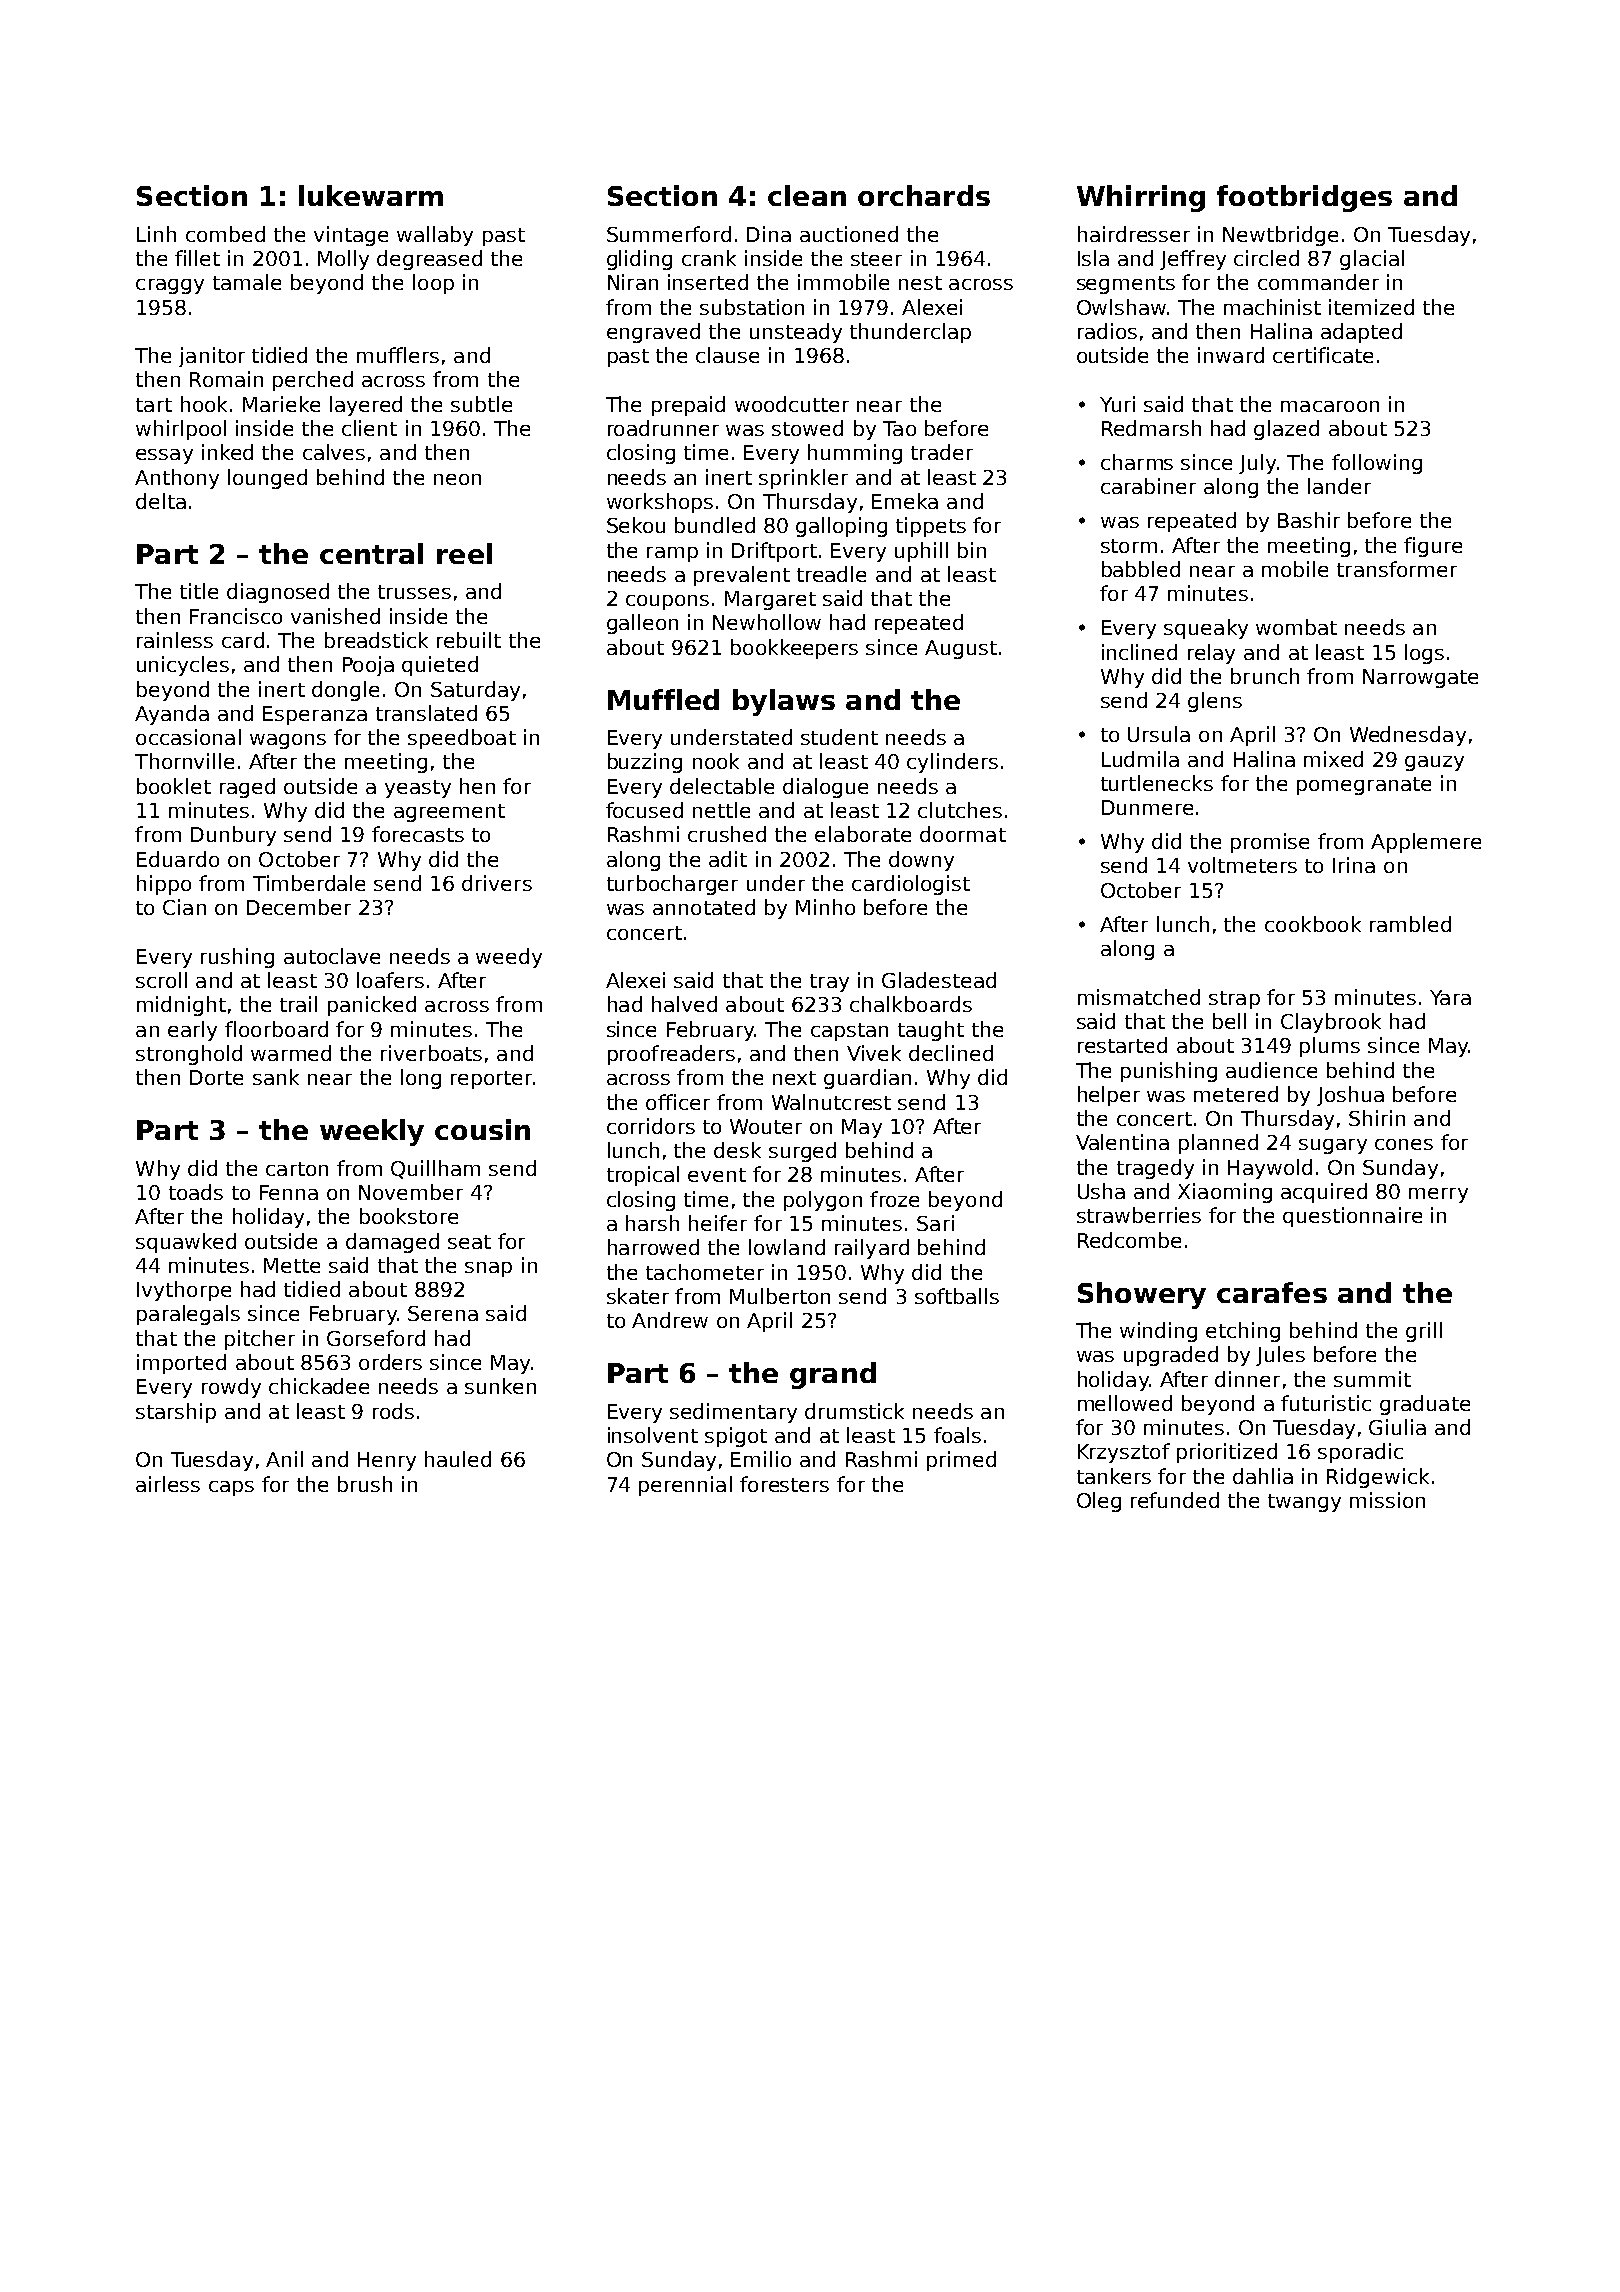 This screenshot has width=1620, height=2292. What do you see at coordinates (1304, 198) in the screenshot?
I see `footbridges` at bounding box center [1304, 198].
